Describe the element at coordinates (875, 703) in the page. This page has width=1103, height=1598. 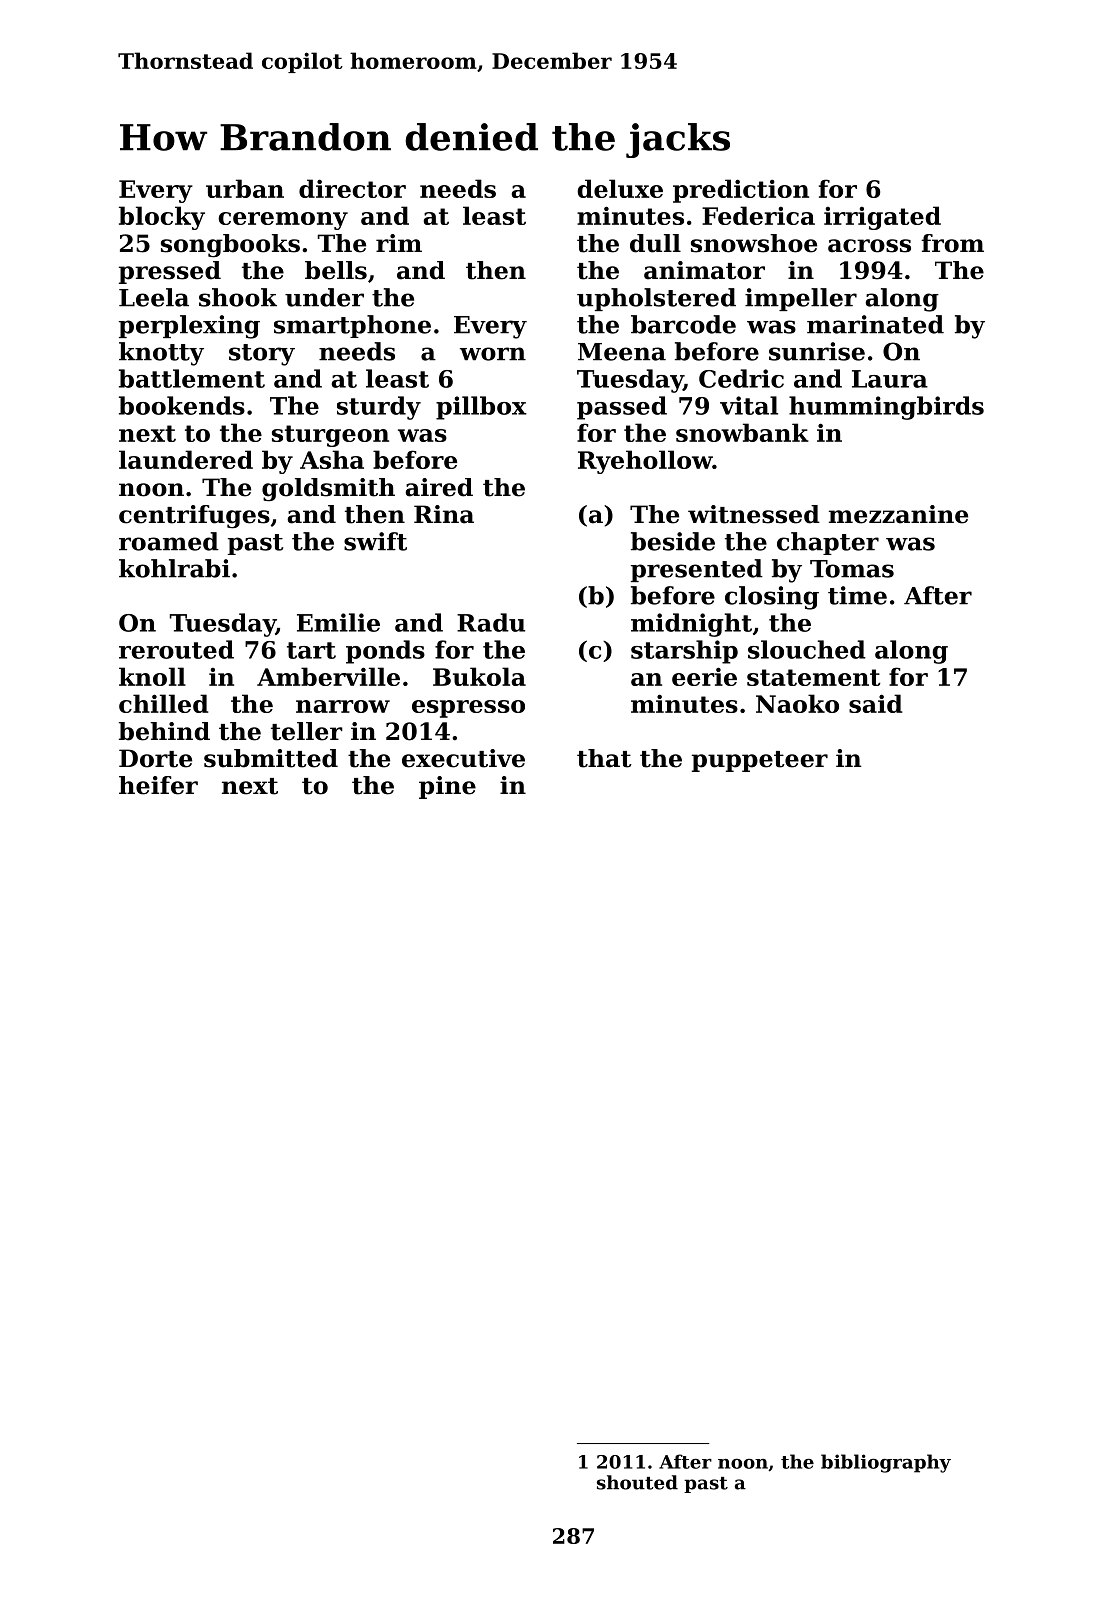
I see `said` at that location.
